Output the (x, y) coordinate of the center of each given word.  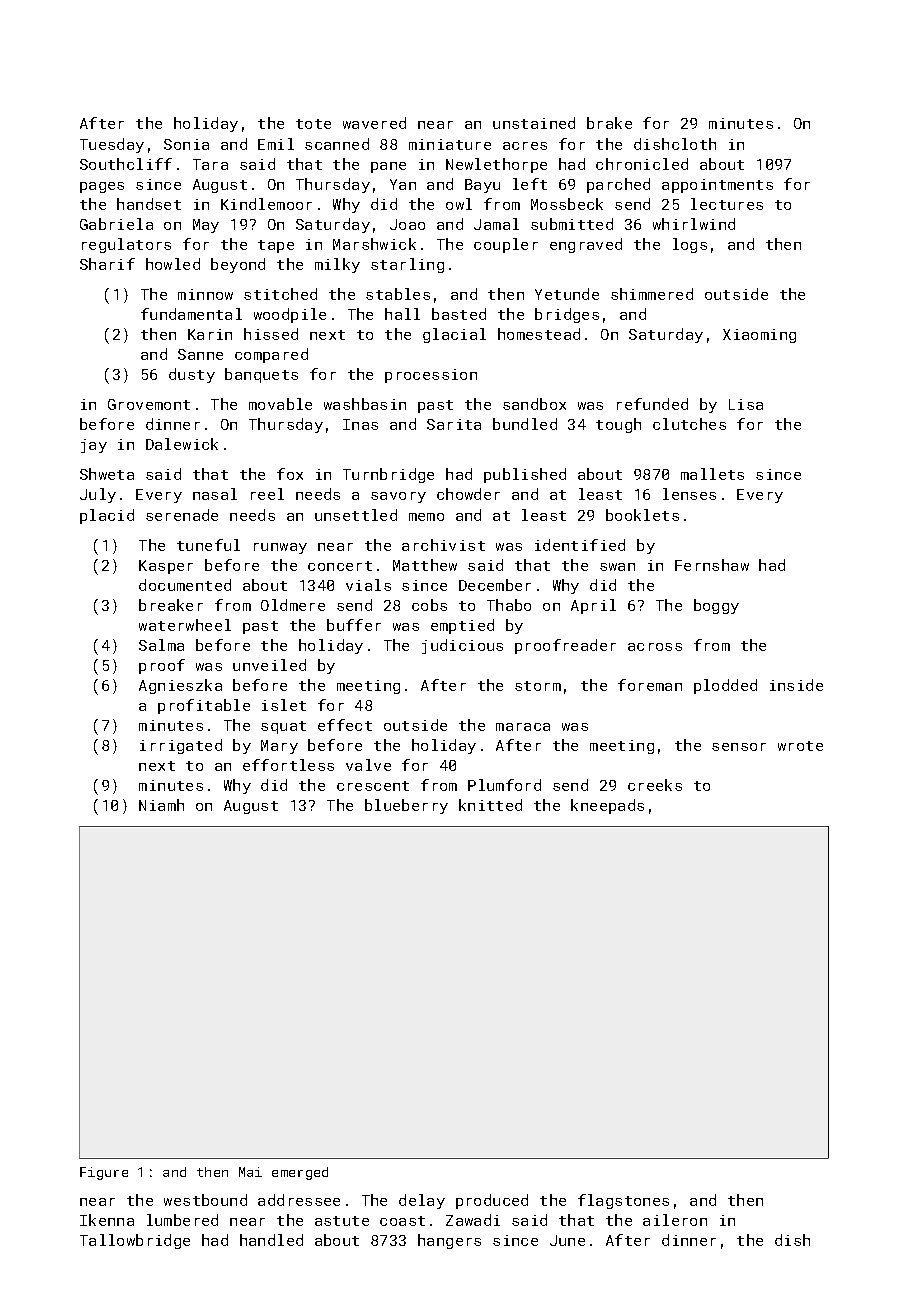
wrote (800, 746)
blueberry (406, 806)
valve (368, 765)
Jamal (496, 224)
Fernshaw (712, 565)
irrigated (181, 746)
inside (796, 685)
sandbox (534, 404)
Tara (210, 164)
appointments (717, 186)
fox (290, 474)
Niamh (161, 805)
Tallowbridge (135, 1241)
